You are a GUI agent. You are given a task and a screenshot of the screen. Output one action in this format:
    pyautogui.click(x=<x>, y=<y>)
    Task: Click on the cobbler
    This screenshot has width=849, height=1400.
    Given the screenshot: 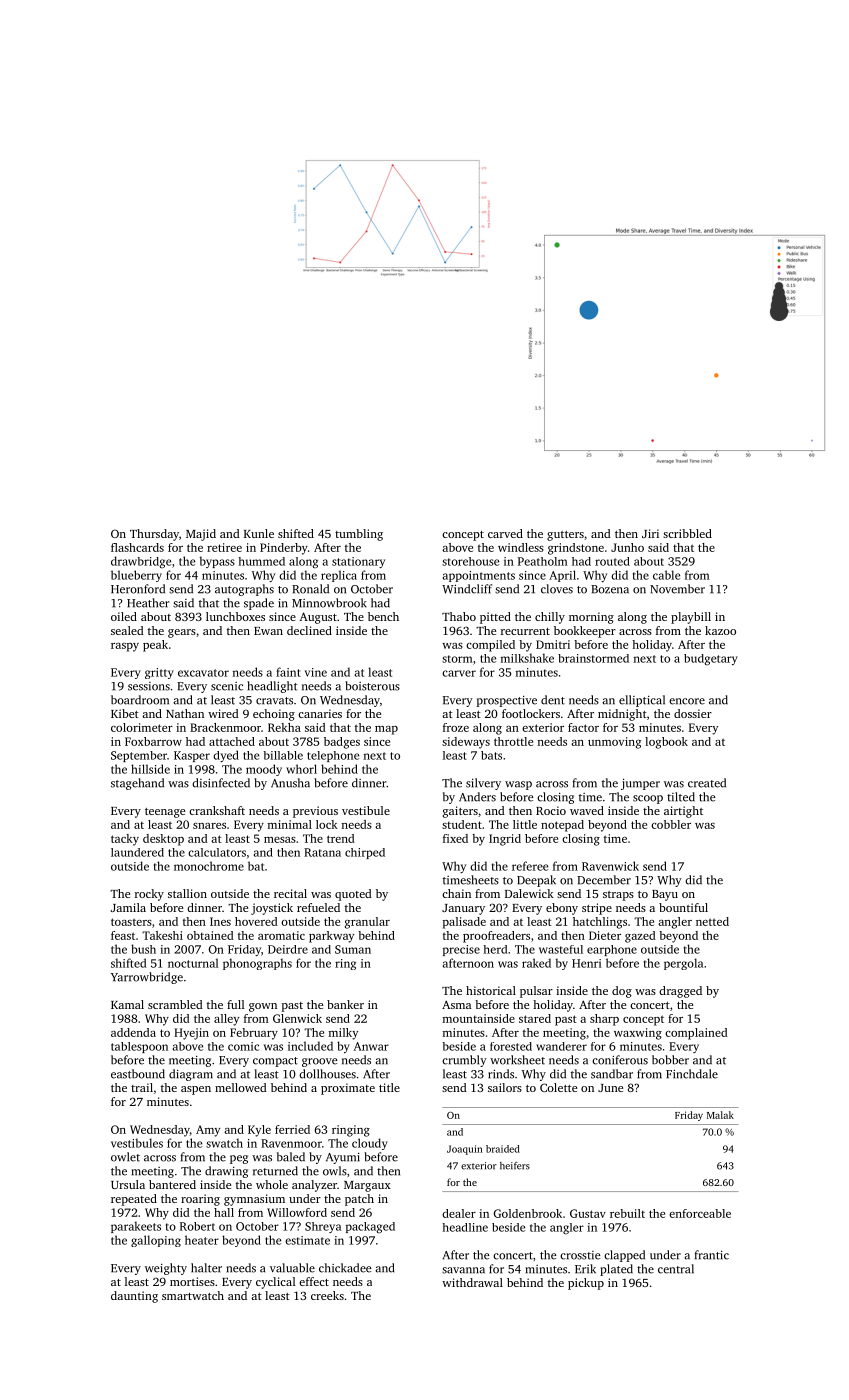 What is the action you would take?
    pyautogui.click(x=671, y=824)
